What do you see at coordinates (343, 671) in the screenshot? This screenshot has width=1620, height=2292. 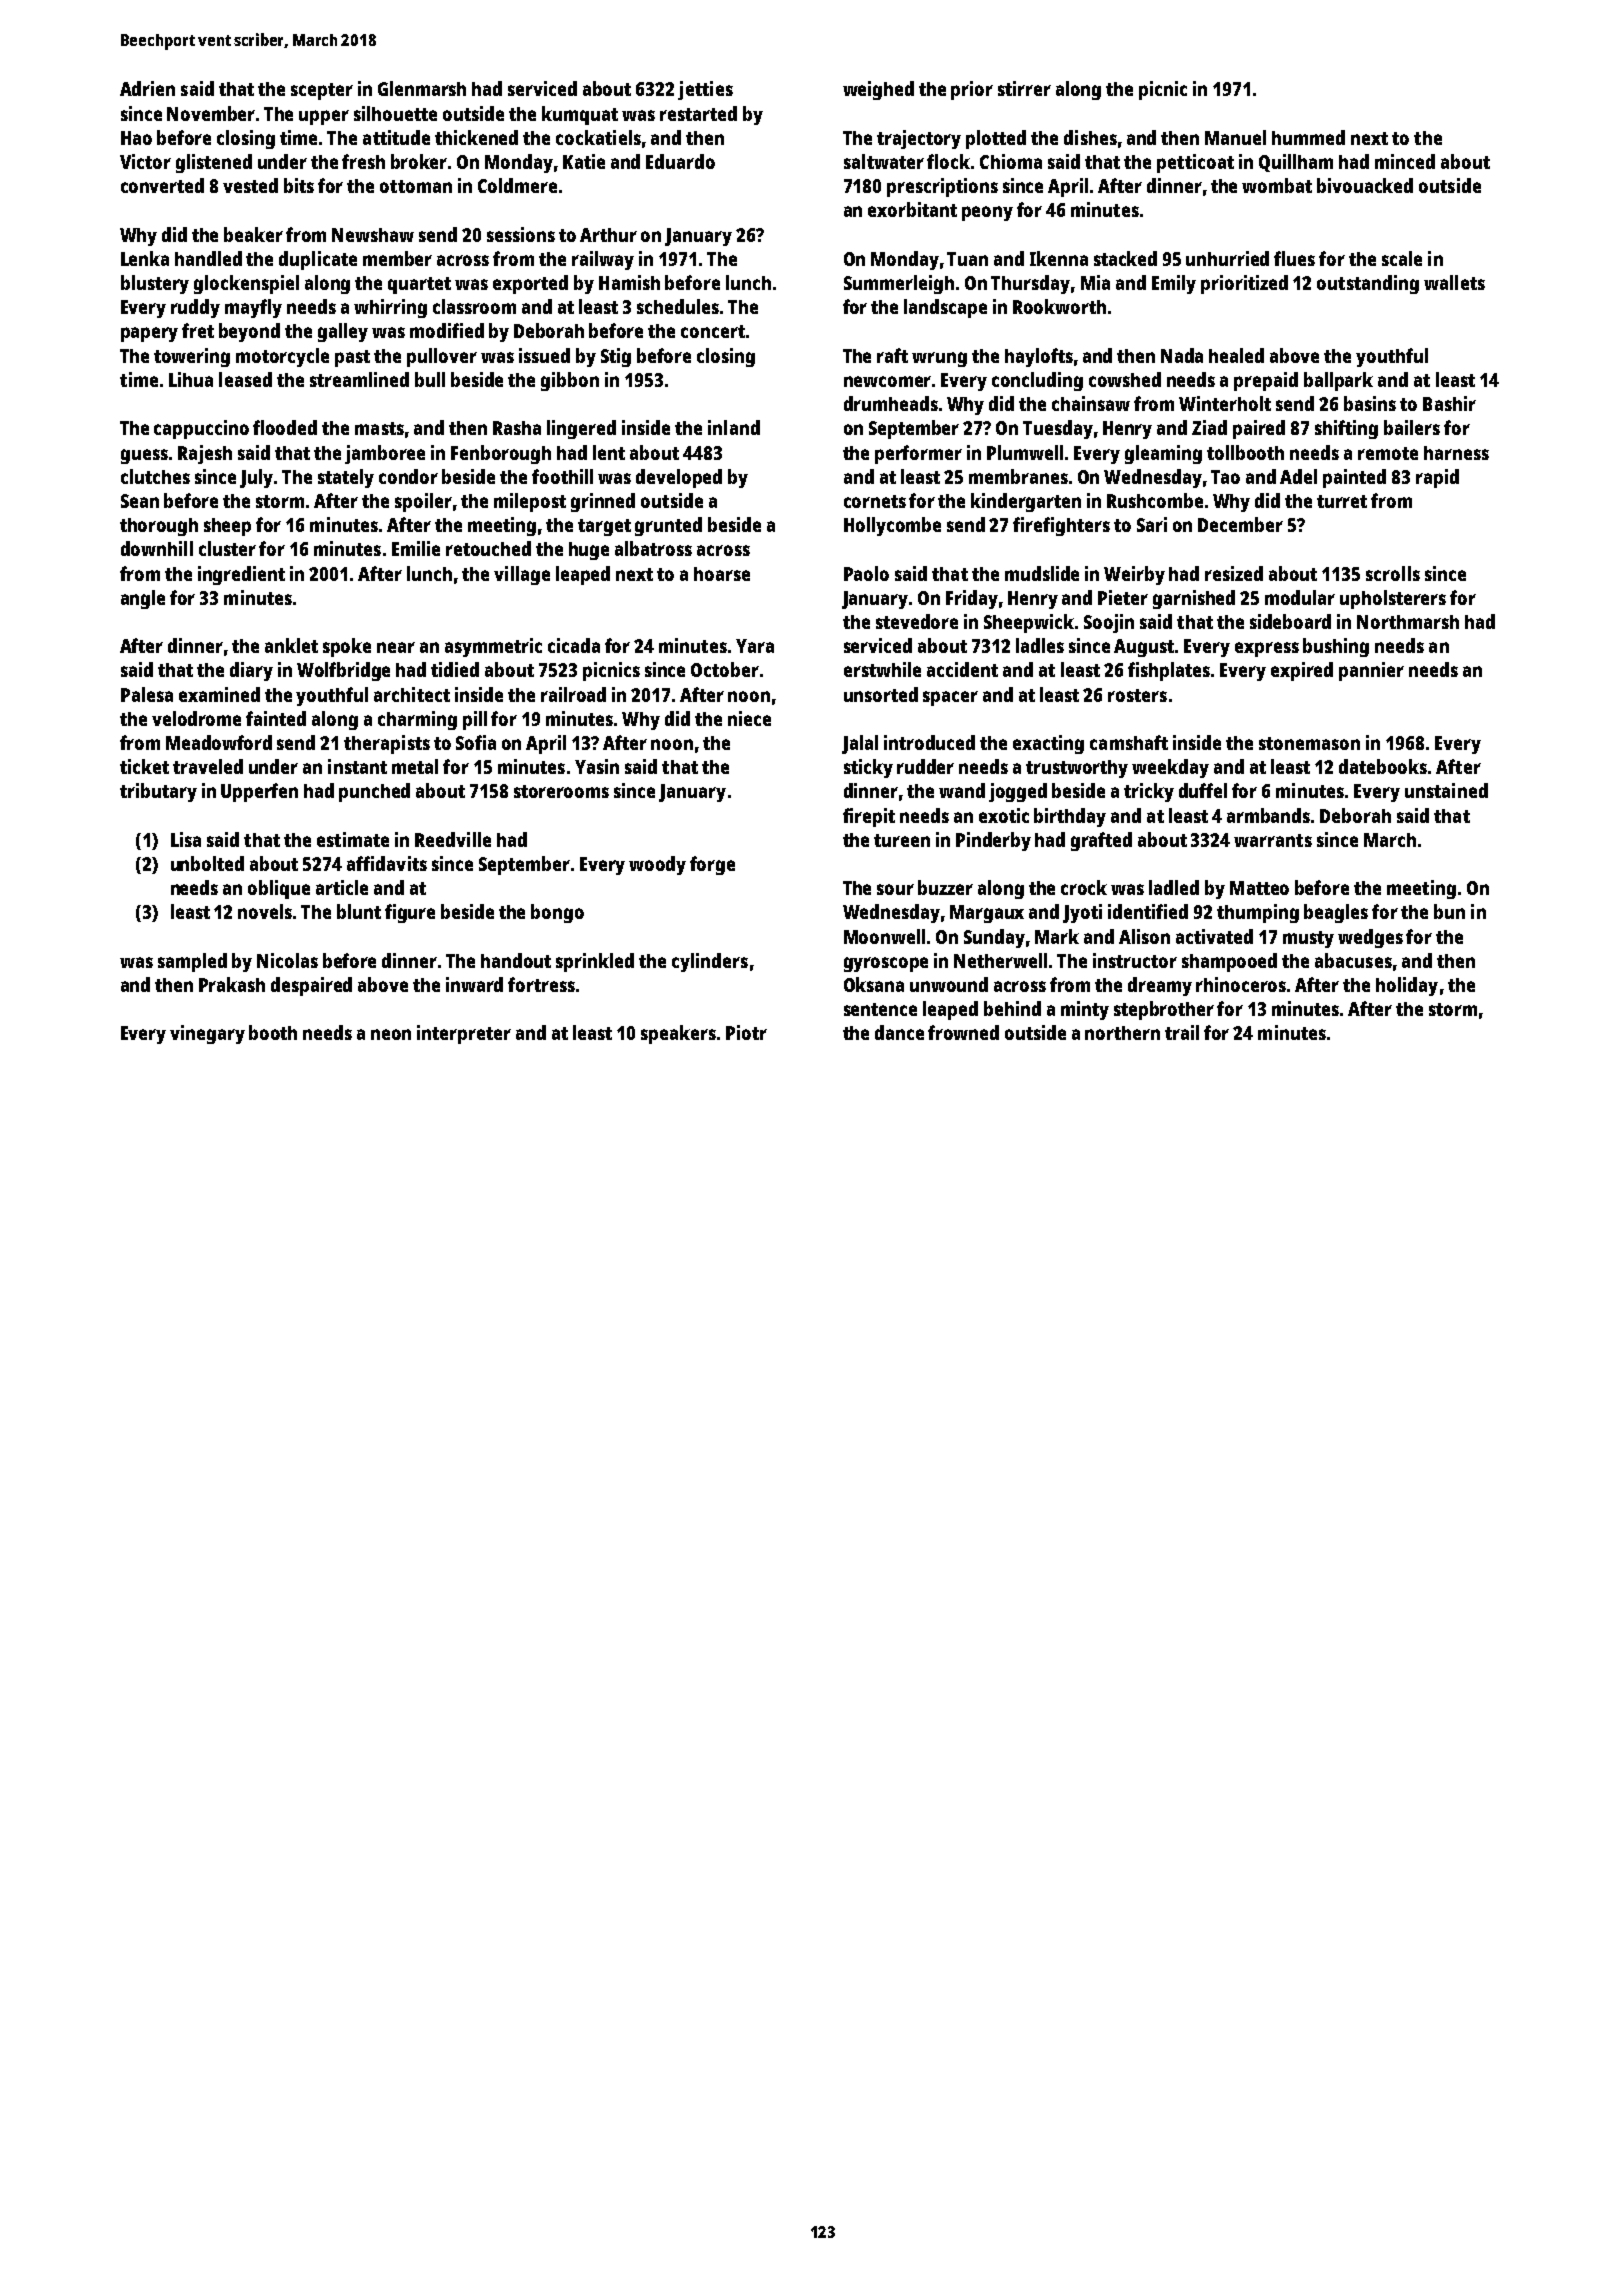 I see `Wolfbridge` at bounding box center [343, 671].
